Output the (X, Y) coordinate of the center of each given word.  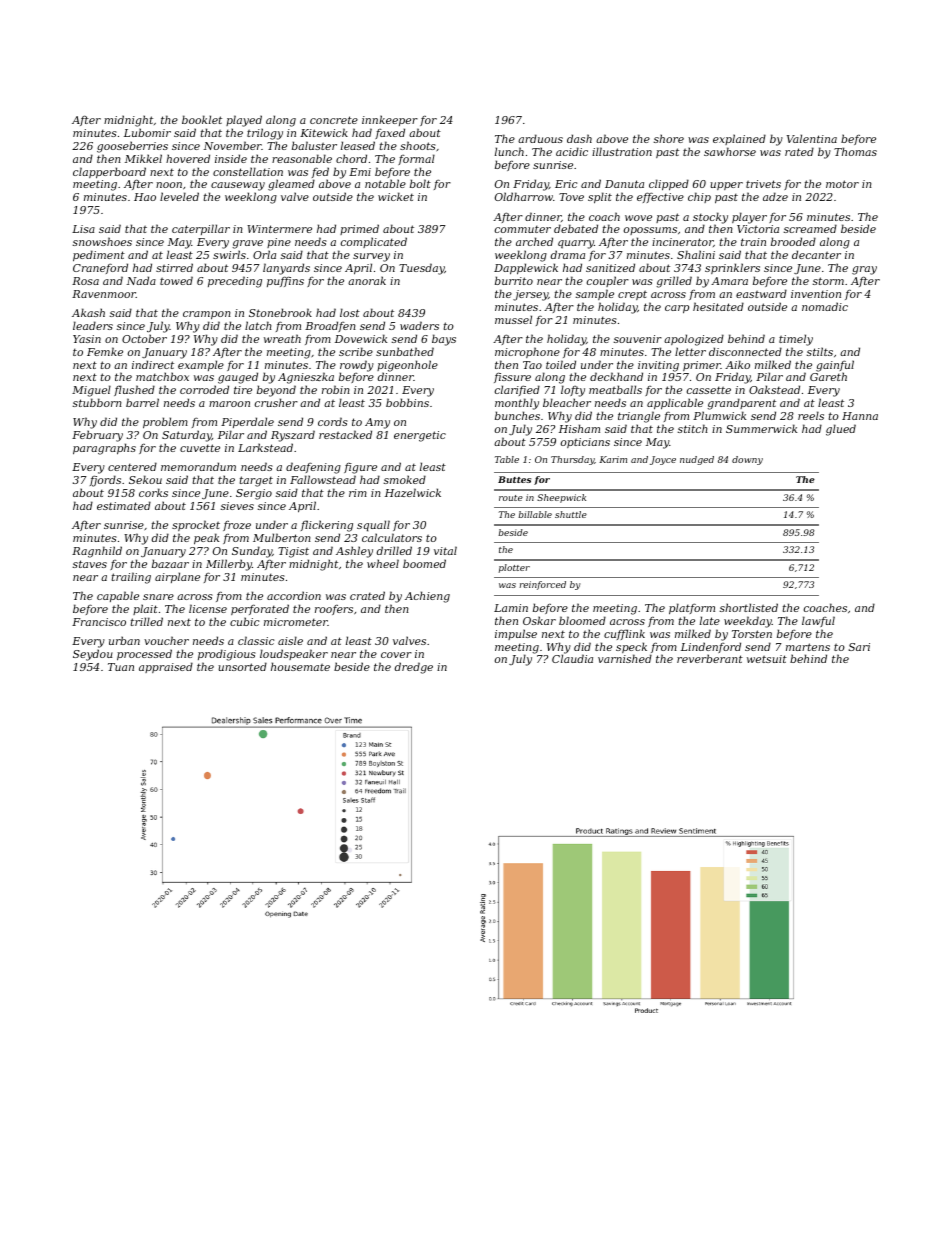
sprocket (196, 525)
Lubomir (147, 132)
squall (373, 526)
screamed (810, 228)
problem (165, 423)
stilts (820, 351)
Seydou (93, 655)
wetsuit (767, 659)
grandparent (741, 404)
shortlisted (749, 607)
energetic (420, 436)
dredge (414, 668)
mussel (513, 319)
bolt (420, 183)
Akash (88, 312)
